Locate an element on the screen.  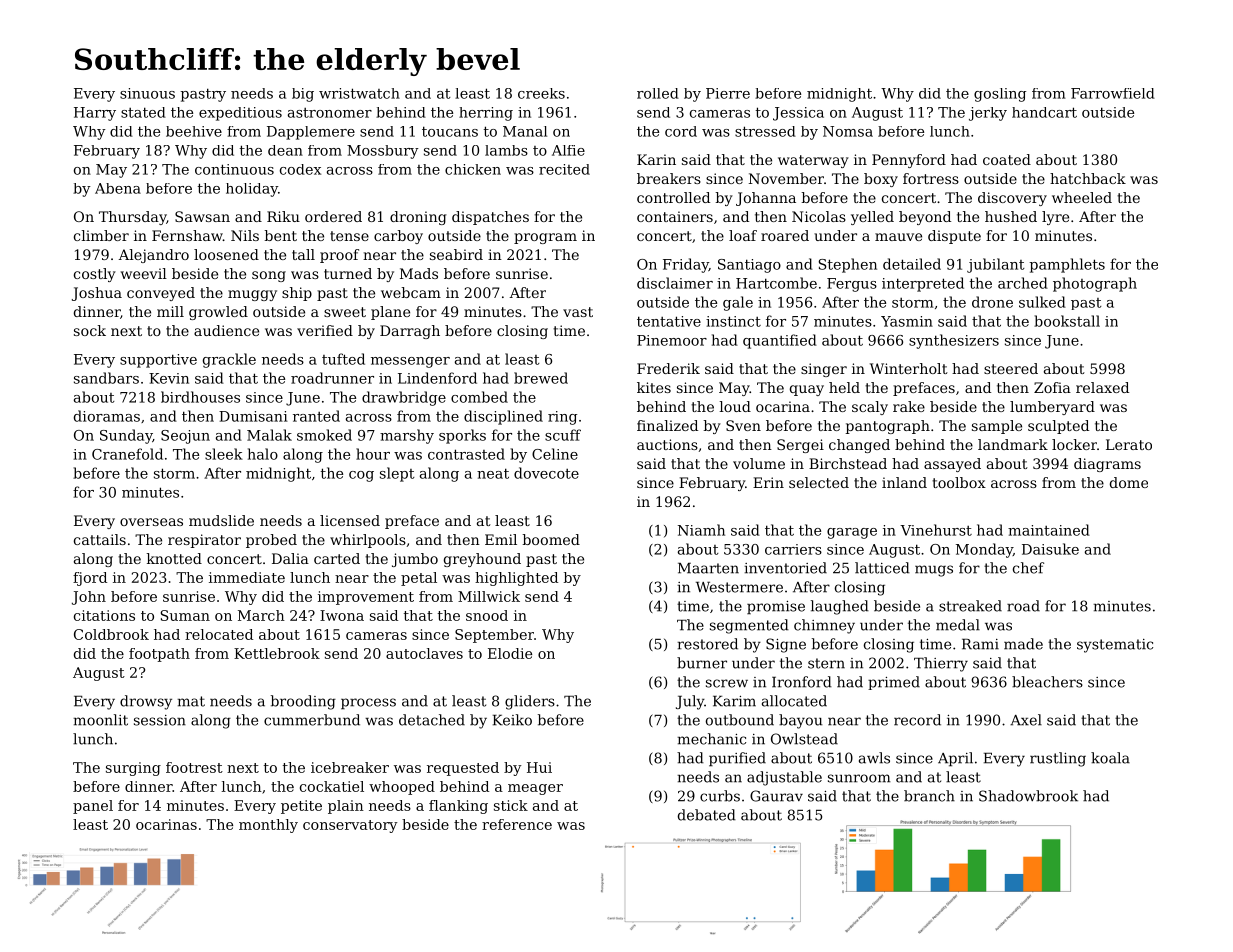
monthly is located at coordinates (268, 826).
